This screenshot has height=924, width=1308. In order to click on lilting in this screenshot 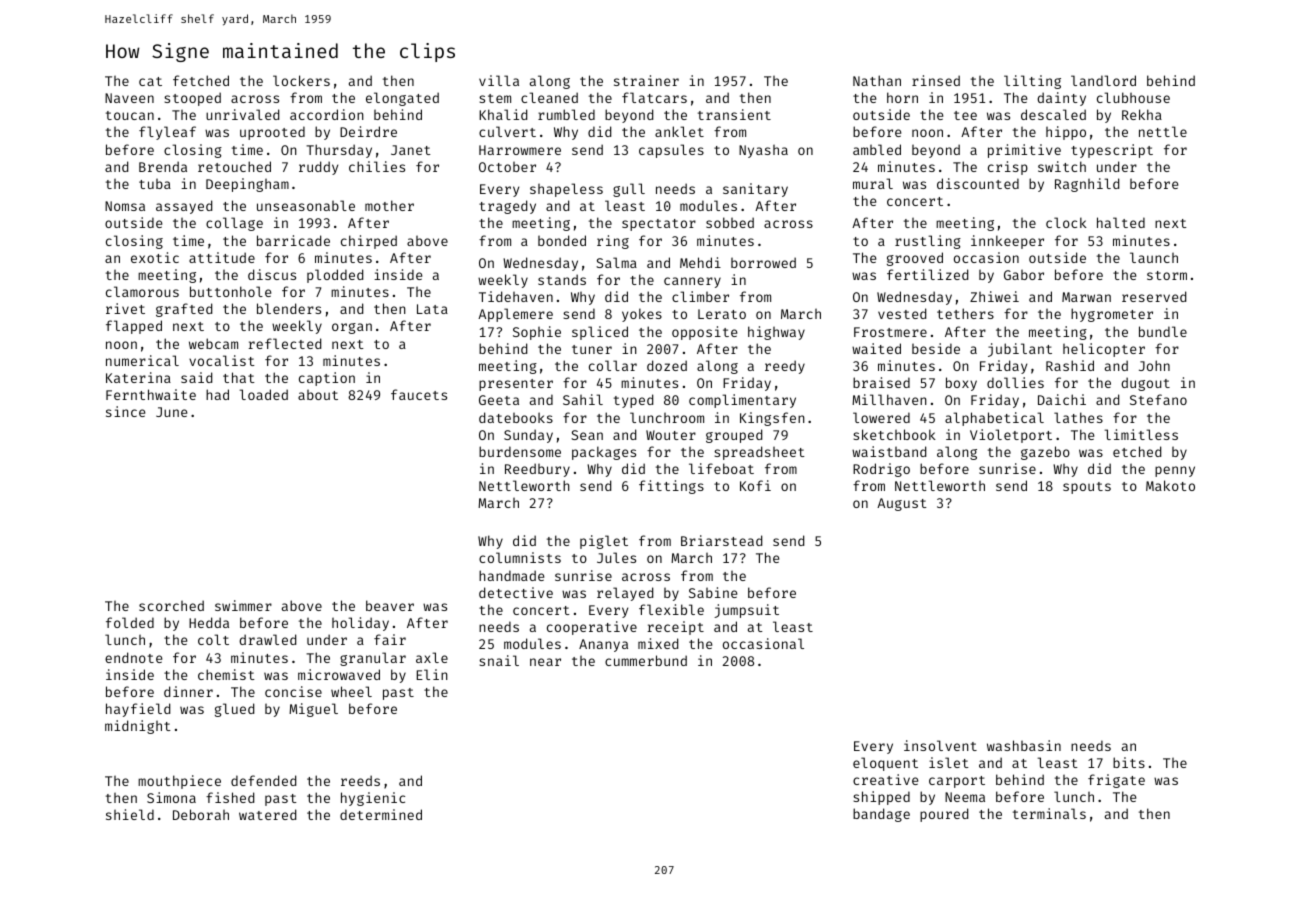, I will do `click(1032, 82)`.
